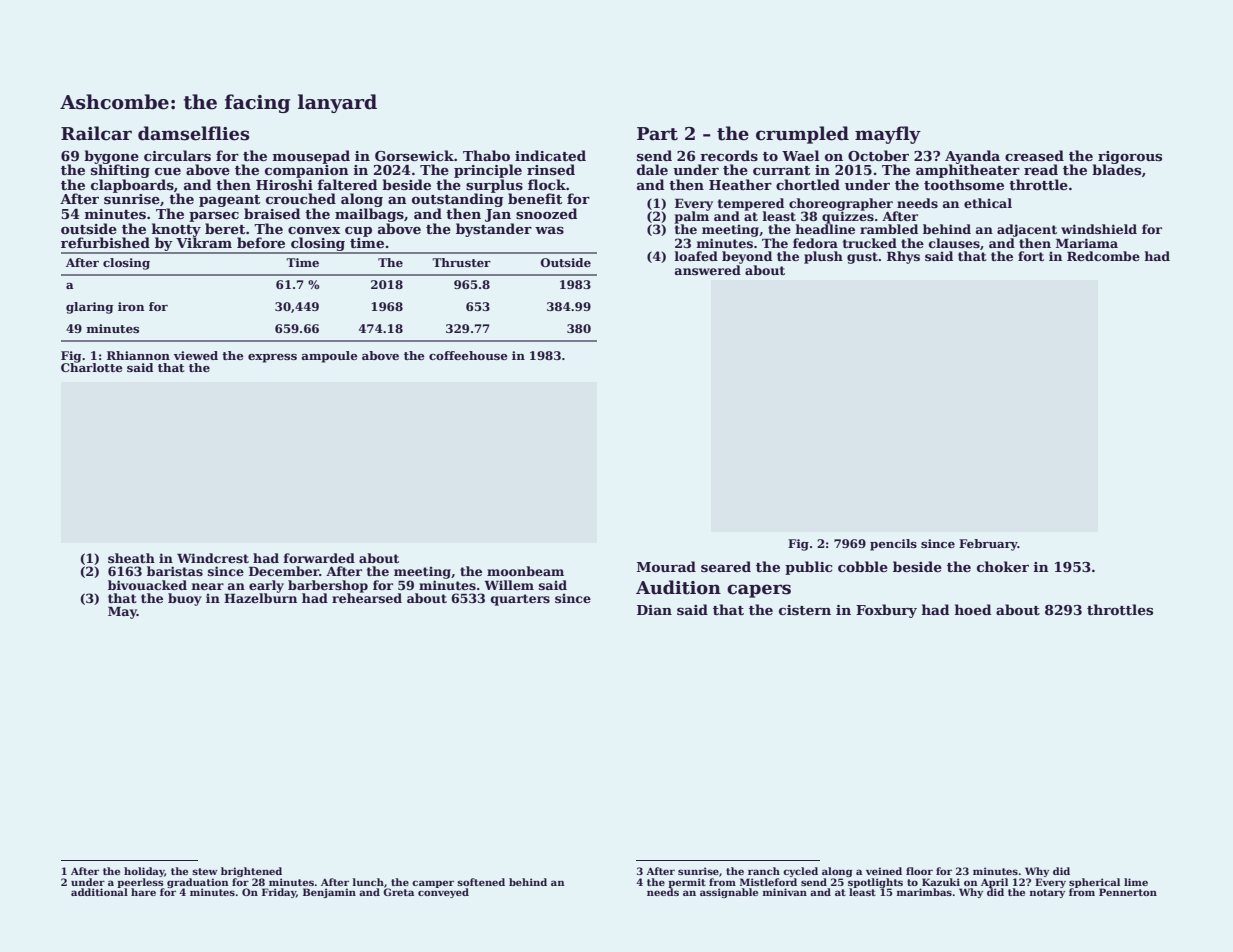 This document has height=952, width=1233. What do you see at coordinates (903, 257) in the document?
I see `Rhys` at bounding box center [903, 257].
